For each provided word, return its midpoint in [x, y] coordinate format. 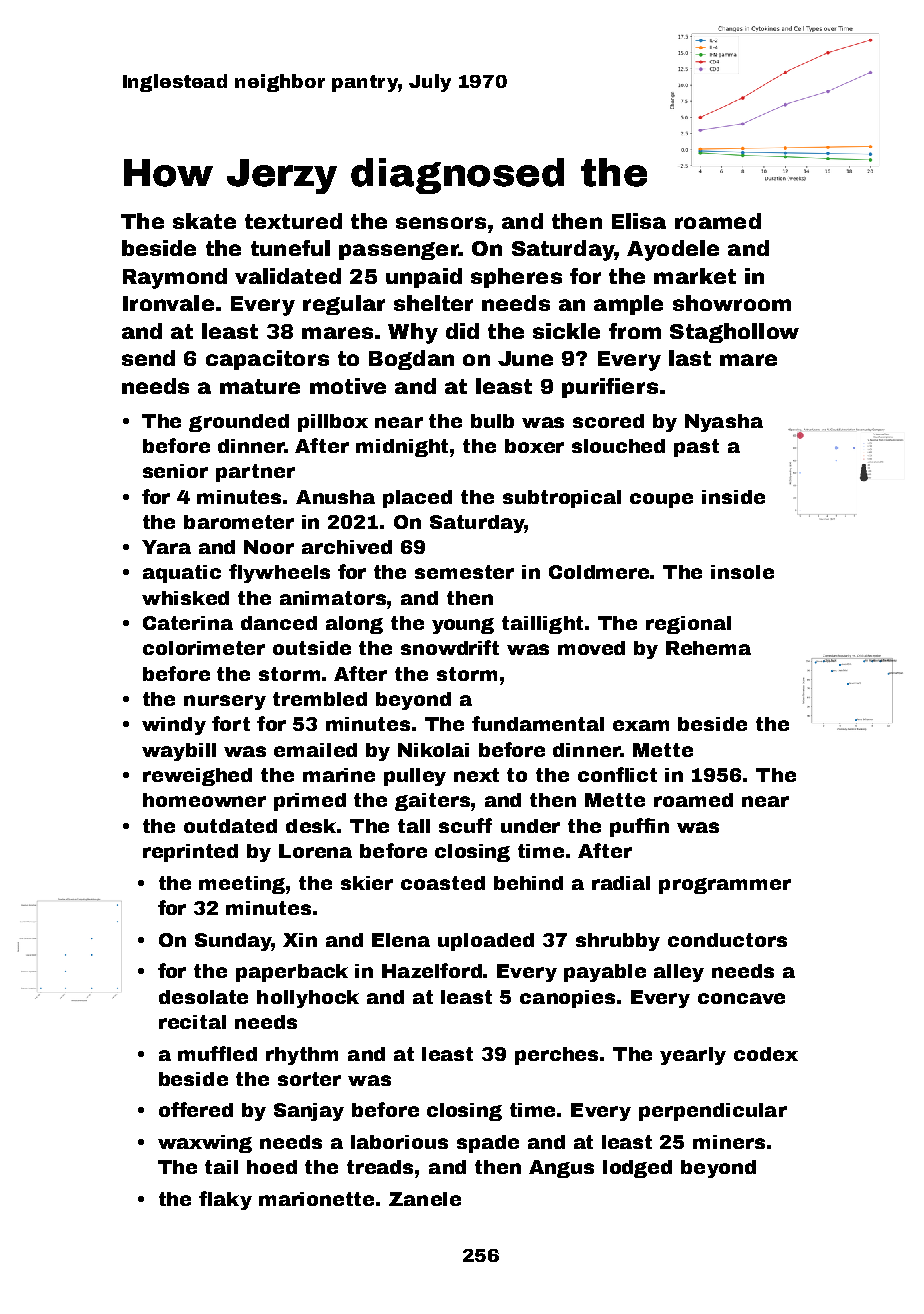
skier [367, 883]
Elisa [639, 221]
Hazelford [432, 970]
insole [742, 572]
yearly [693, 1056]
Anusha [335, 497]
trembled [320, 699]
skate [204, 221]
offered [196, 1109]
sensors [441, 223]
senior [175, 471]
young [463, 626]
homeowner [204, 800]
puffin [639, 827]
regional [688, 625]
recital [192, 1022]
